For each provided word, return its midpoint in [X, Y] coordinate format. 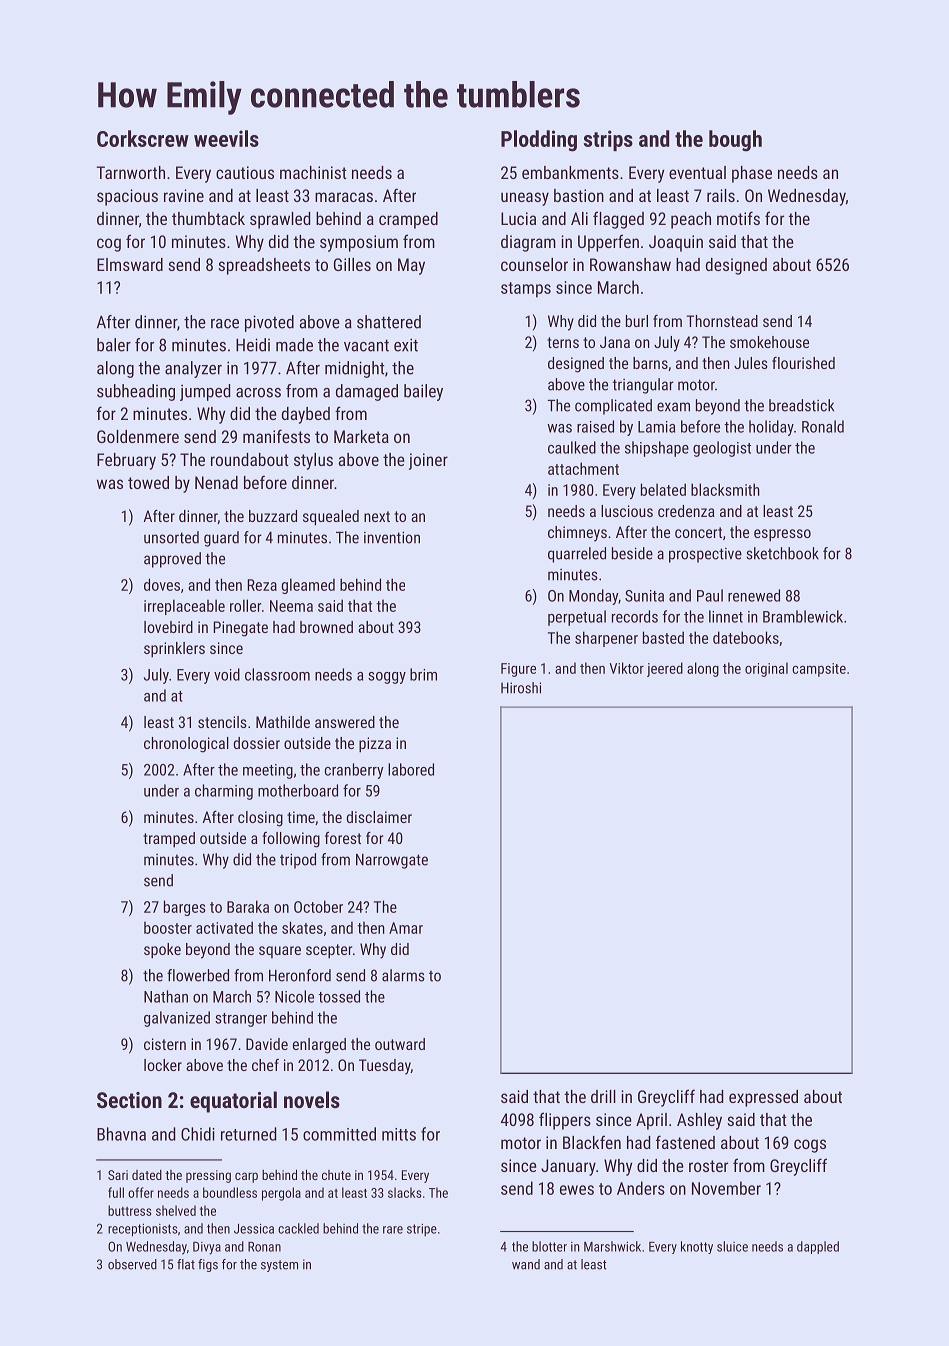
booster [168, 928]
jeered [665, 669]
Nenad [216, 482]
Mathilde [283, 722]
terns [563, 342]
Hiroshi [521, 688]
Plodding [539, 141]
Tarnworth [131, 172]
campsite [819, 670]
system [279, 1266]
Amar [406, 928]
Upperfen [608, 243]
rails [721, 195]
